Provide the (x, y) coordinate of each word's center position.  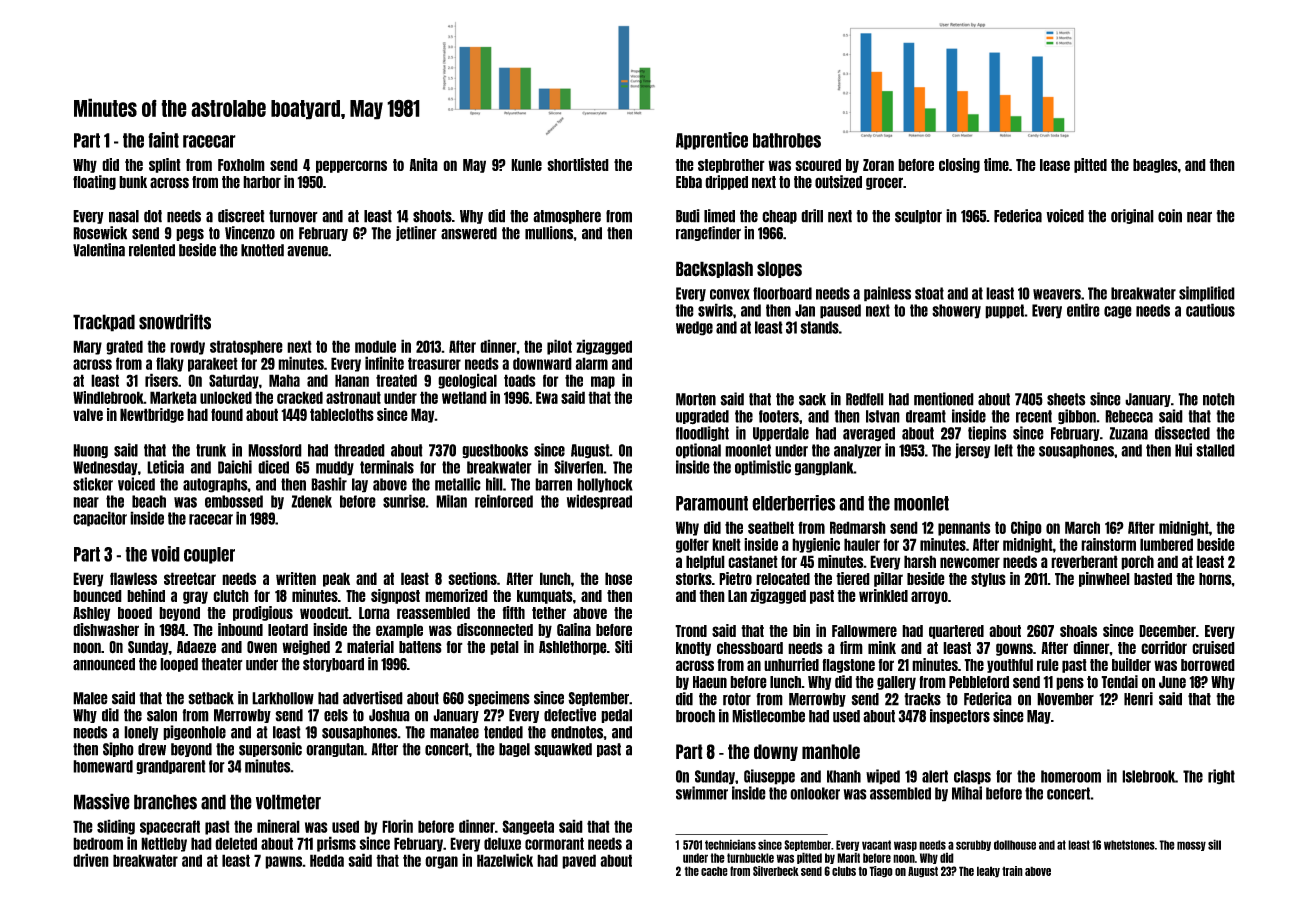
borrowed (1208, 665)
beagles (1155, 166)
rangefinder (708, 233)
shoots (432, 216)
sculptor (918, 217)
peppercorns (351, 166)
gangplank (824, 468)
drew (152, 749)
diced (273, 467)
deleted (236, 843)
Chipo (1026, 528)
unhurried (791, 664)
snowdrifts (175, 321)
